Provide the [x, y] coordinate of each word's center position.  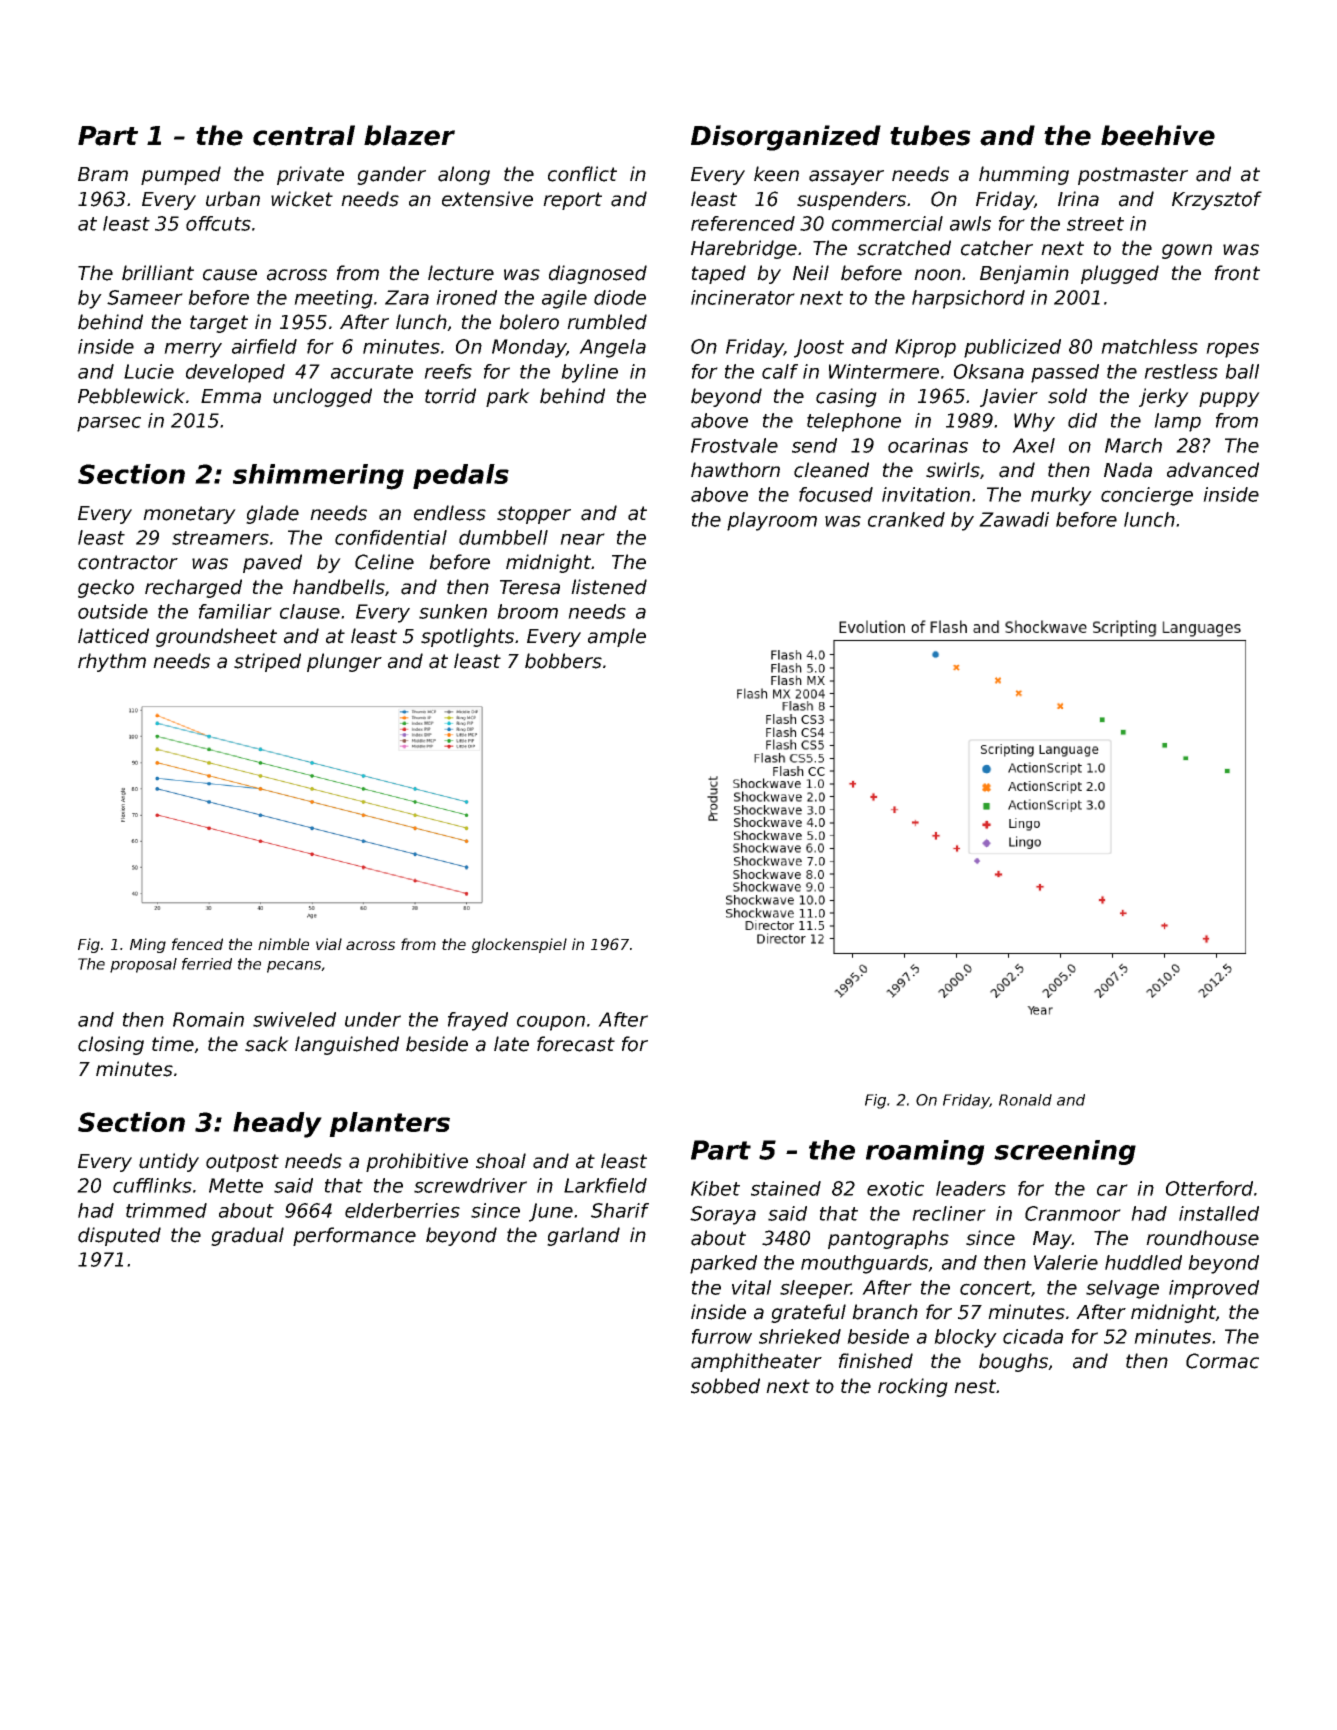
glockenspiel [519, 945]
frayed [478, 1021]
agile [564, 299]
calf [780, 371]
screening [1065, 1152]
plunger [344, 662]
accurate [372, 372]
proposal [143, 965]
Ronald [1025, 1100]
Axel [1033, 445]
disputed [119, 1236]
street [1095, 224]
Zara [407, 297]
